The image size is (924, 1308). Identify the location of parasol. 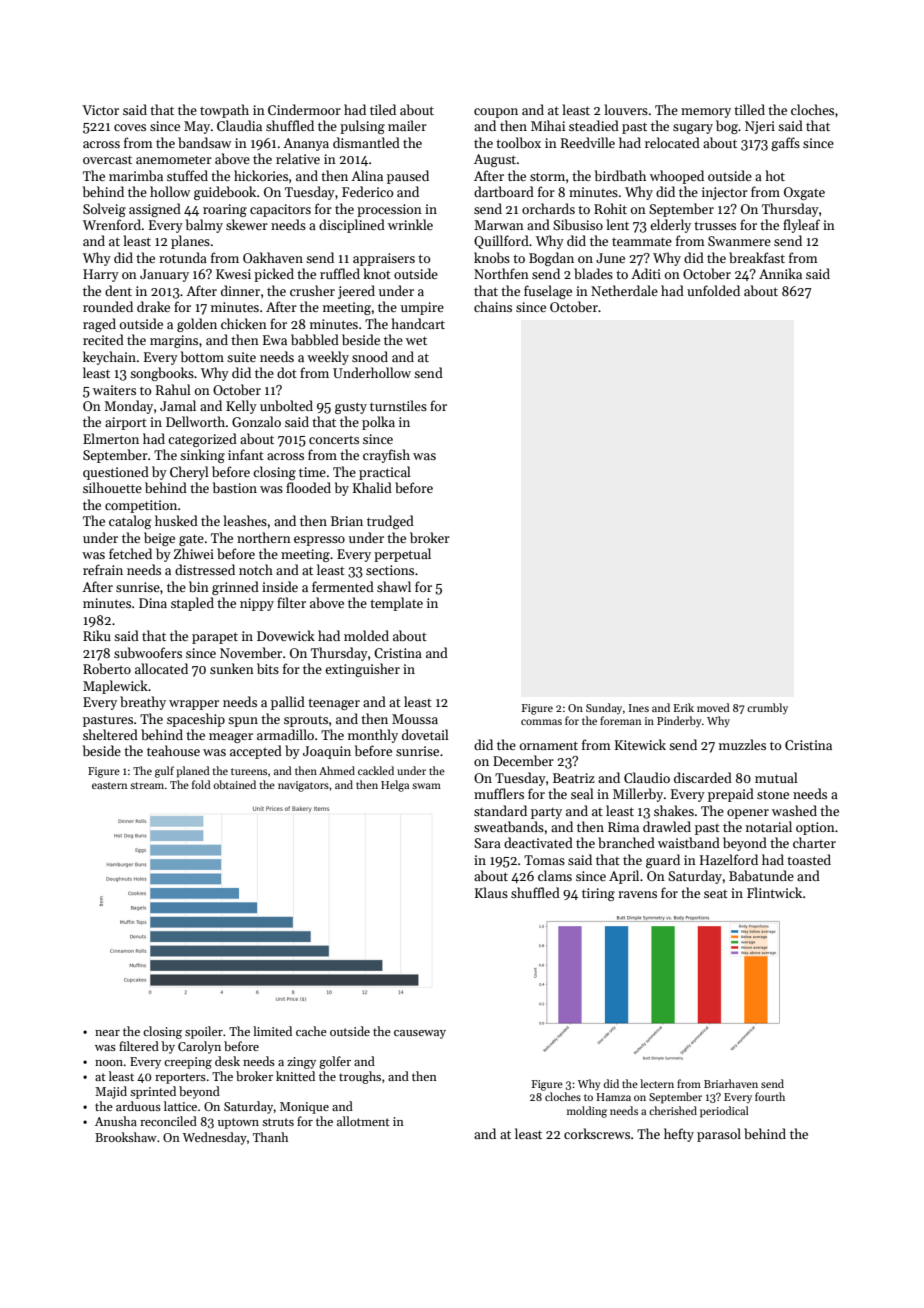
(719, 1135).
